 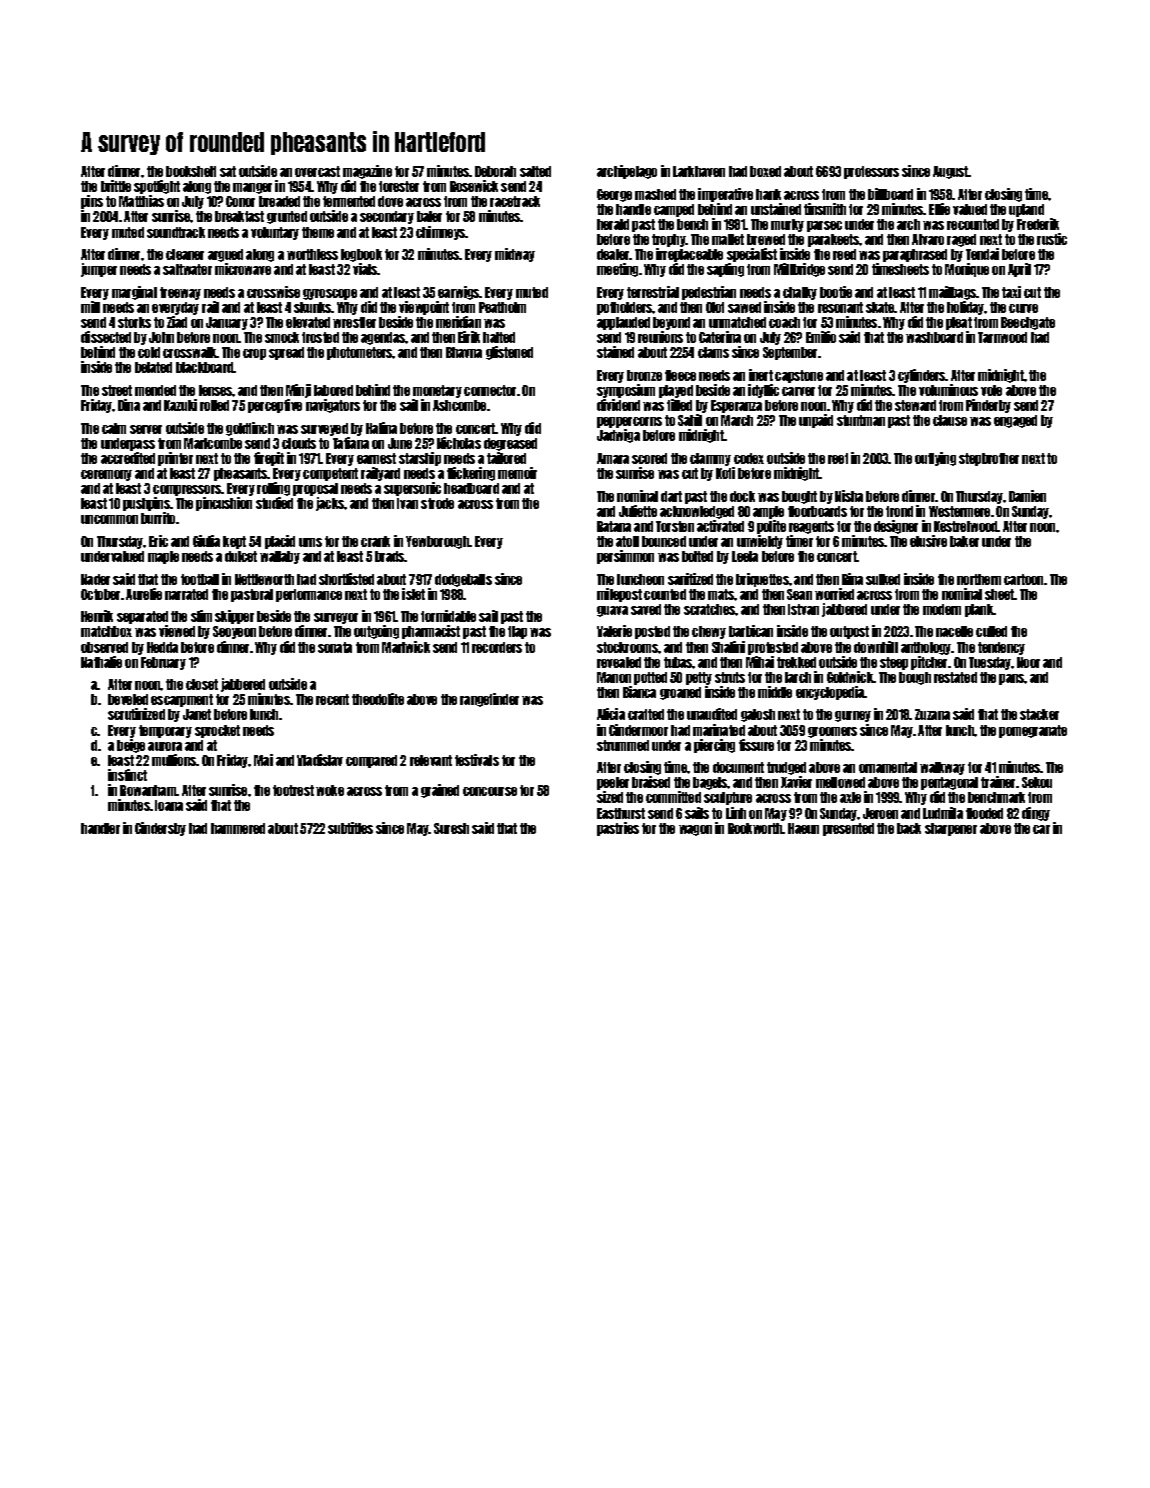 What do you see at coordinates (951, 172) in the page?
I see `August` at bounding box center [951, 172].
